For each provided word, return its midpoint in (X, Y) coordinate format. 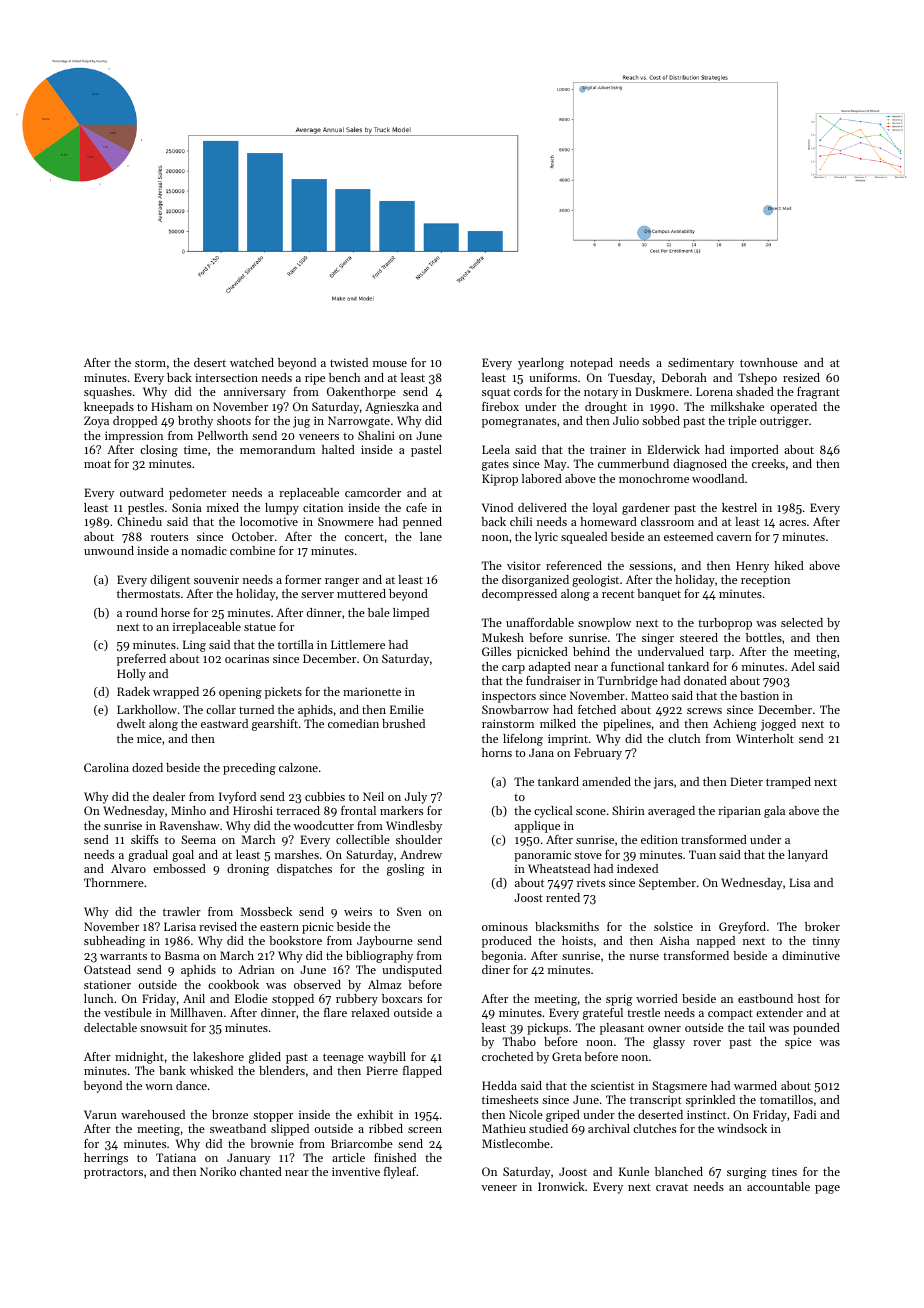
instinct (706, 1114)
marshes (297, 854)
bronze (230, 1114)
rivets (591, 882)
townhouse (769, 362)
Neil (373, 796)
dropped (135, 422)
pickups (547, 1029)
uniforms (553, 377)
